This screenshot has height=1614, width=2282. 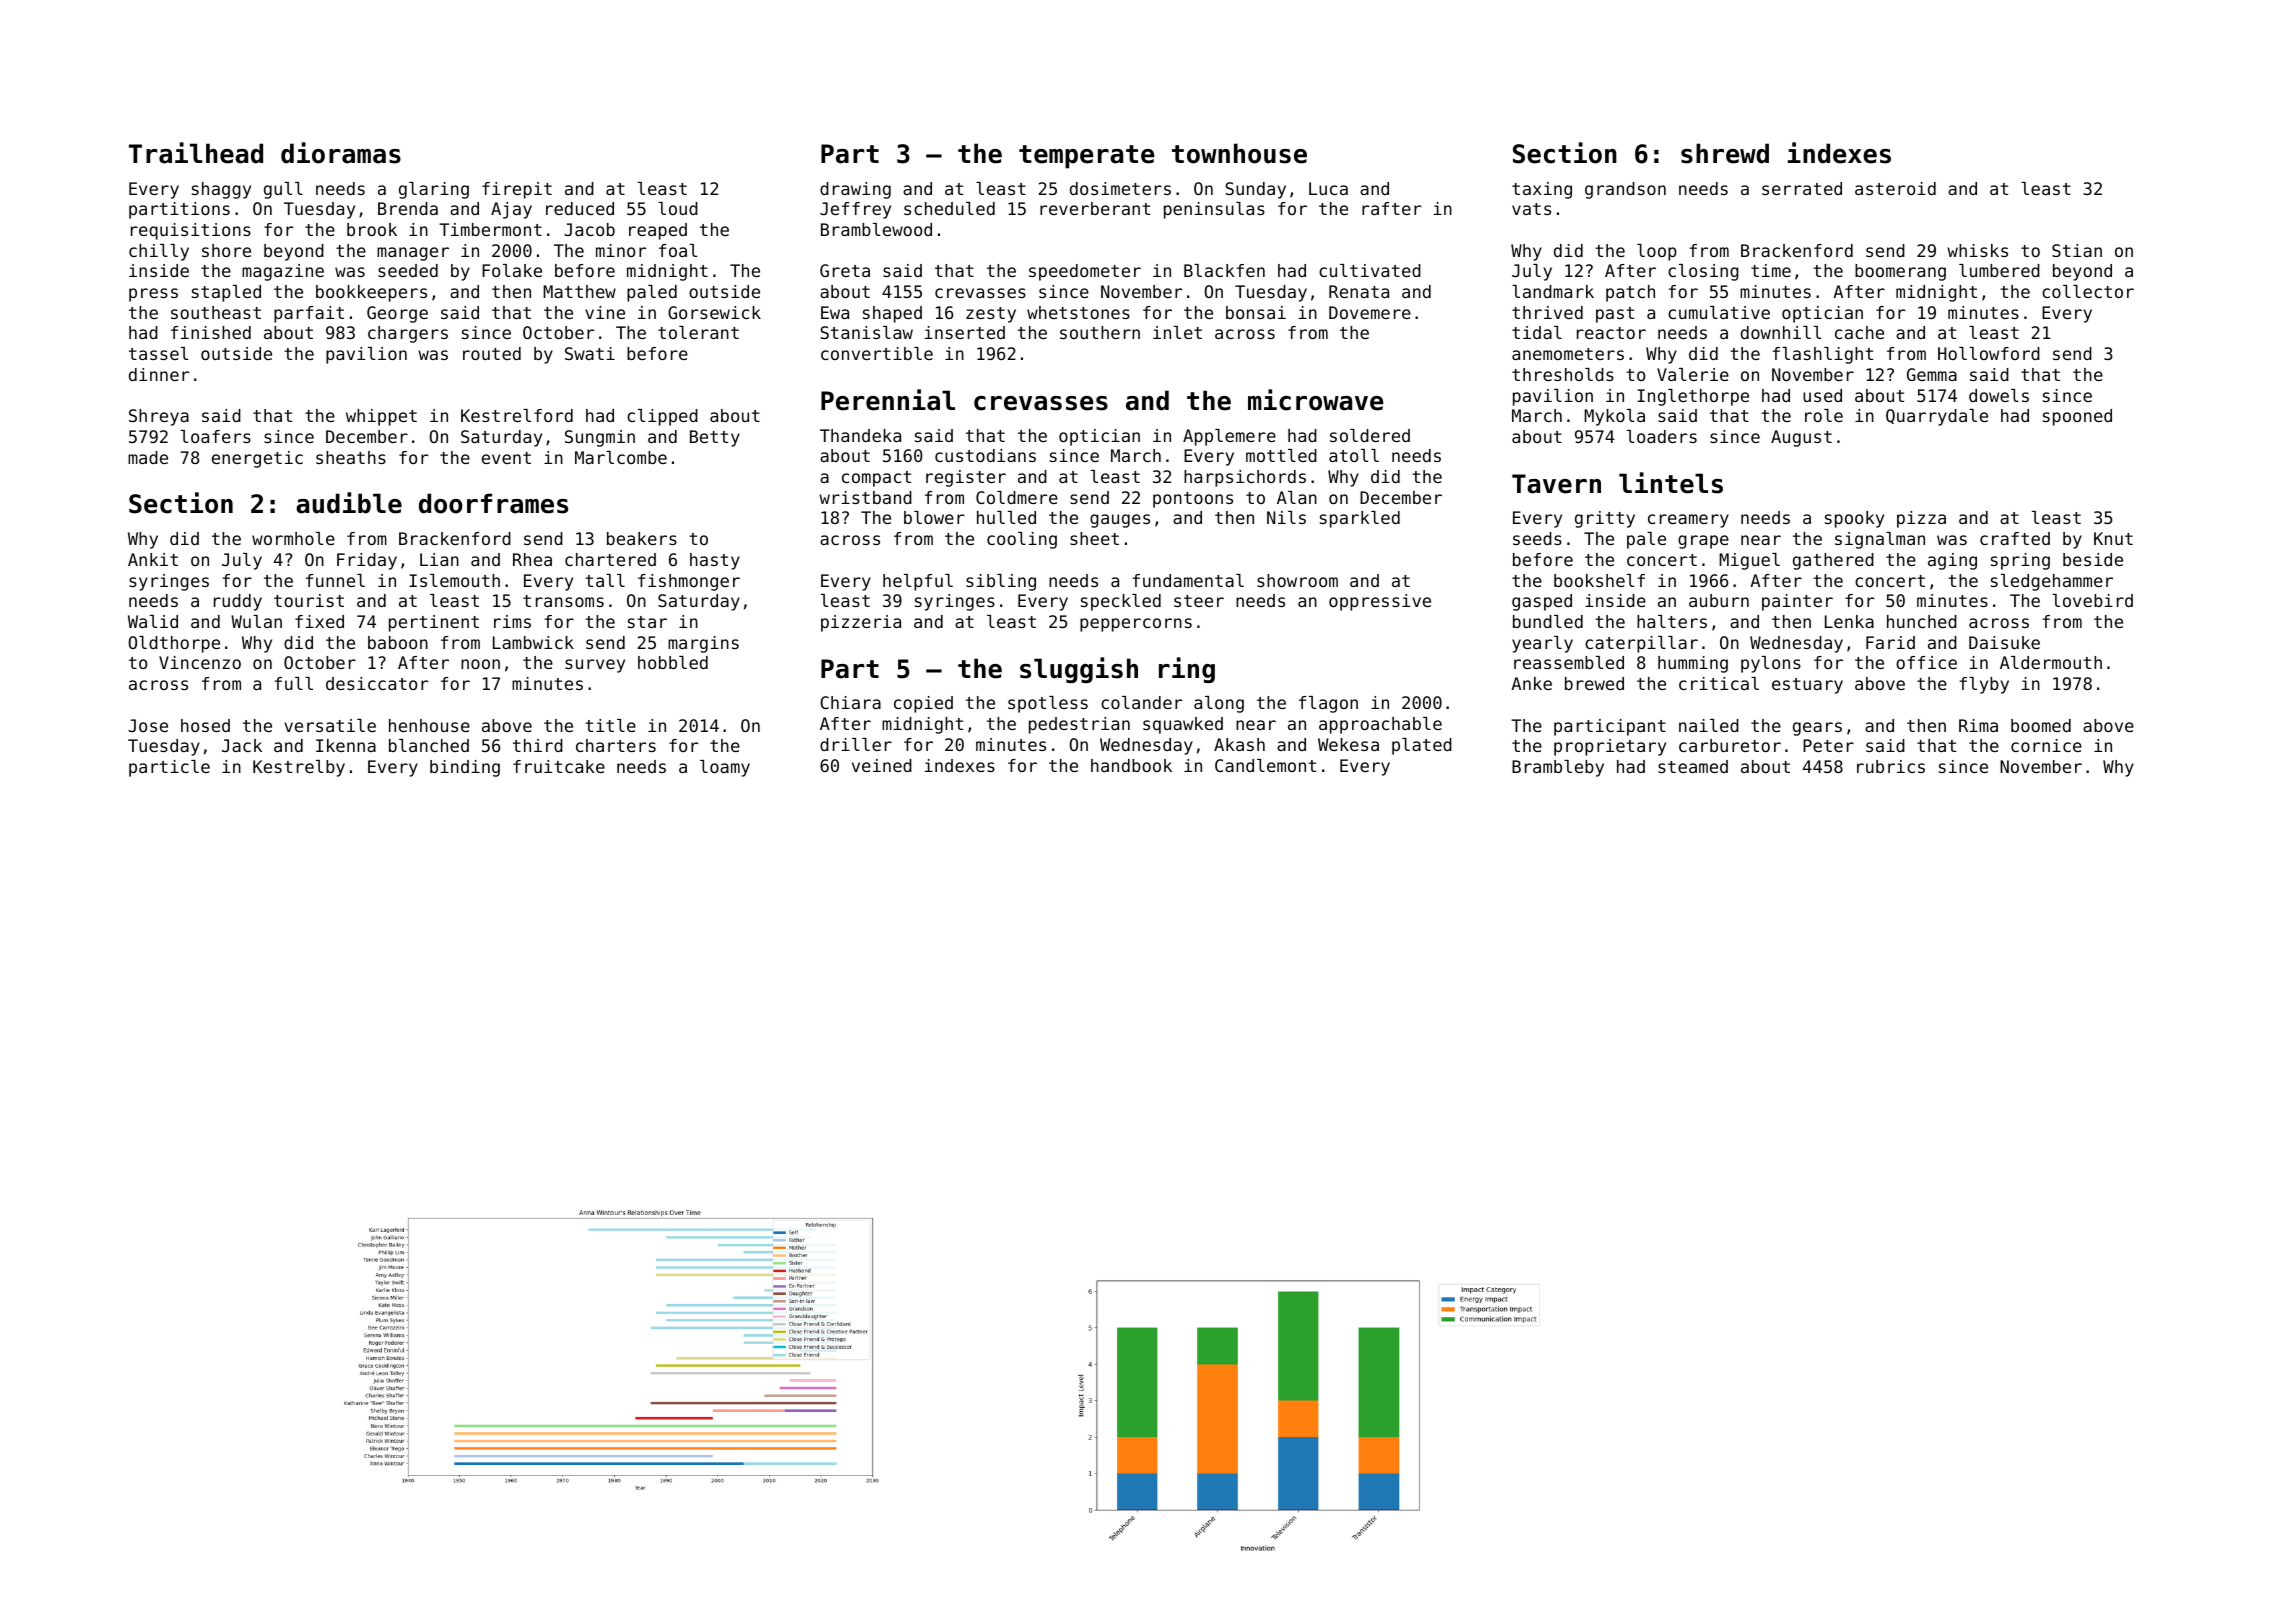 I want to click on Candlemont, so click(x=1265, y=765).
